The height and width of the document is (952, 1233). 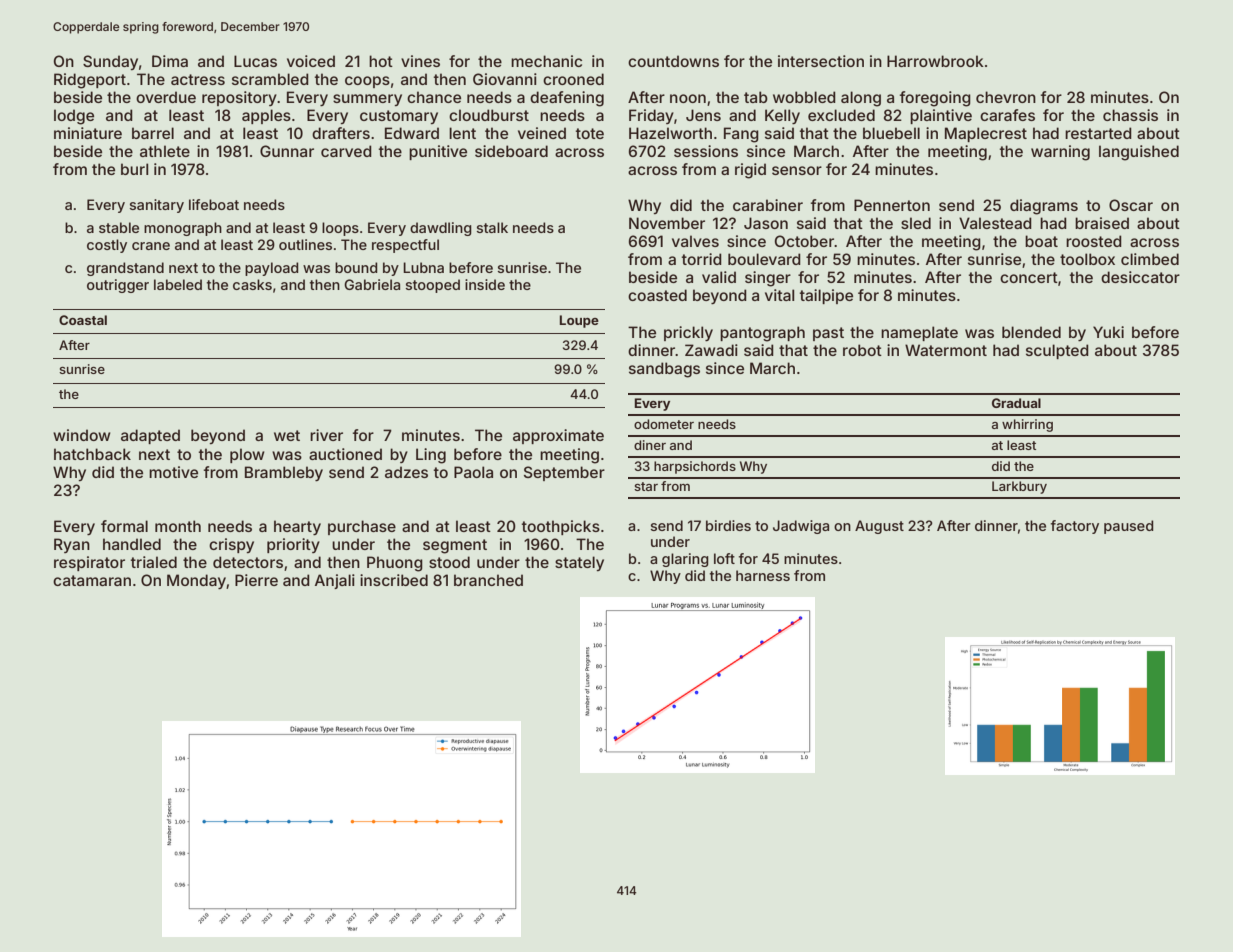 I want to click on barrel, so click(x=153, y=133).
